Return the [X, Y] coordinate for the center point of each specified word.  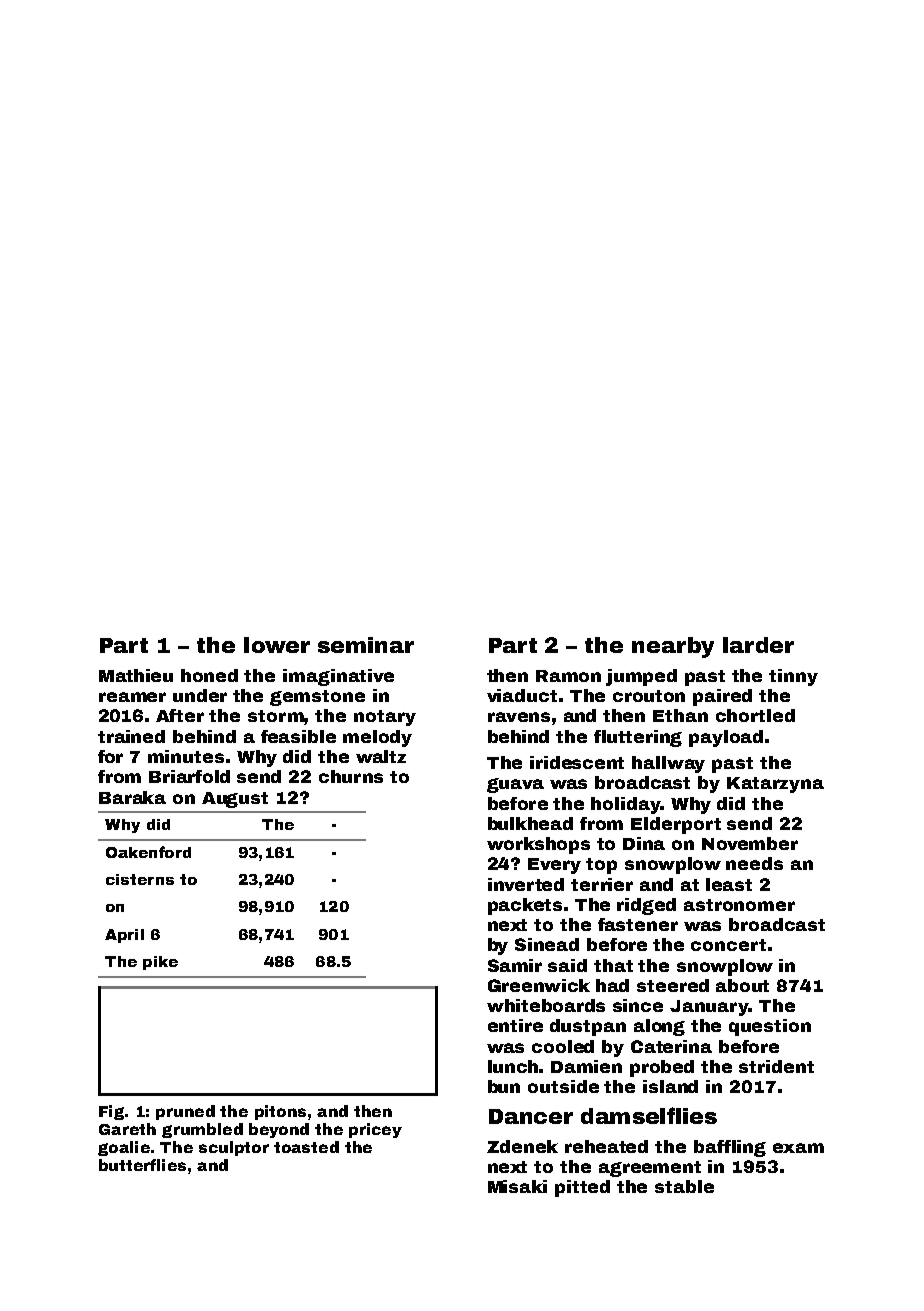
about [742, 985]
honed [209, 675]
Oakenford [148, 852]
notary [385, 718]
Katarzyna [775, 785]
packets [525, 906]
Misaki [517, 1186]
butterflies [142, 1165]
